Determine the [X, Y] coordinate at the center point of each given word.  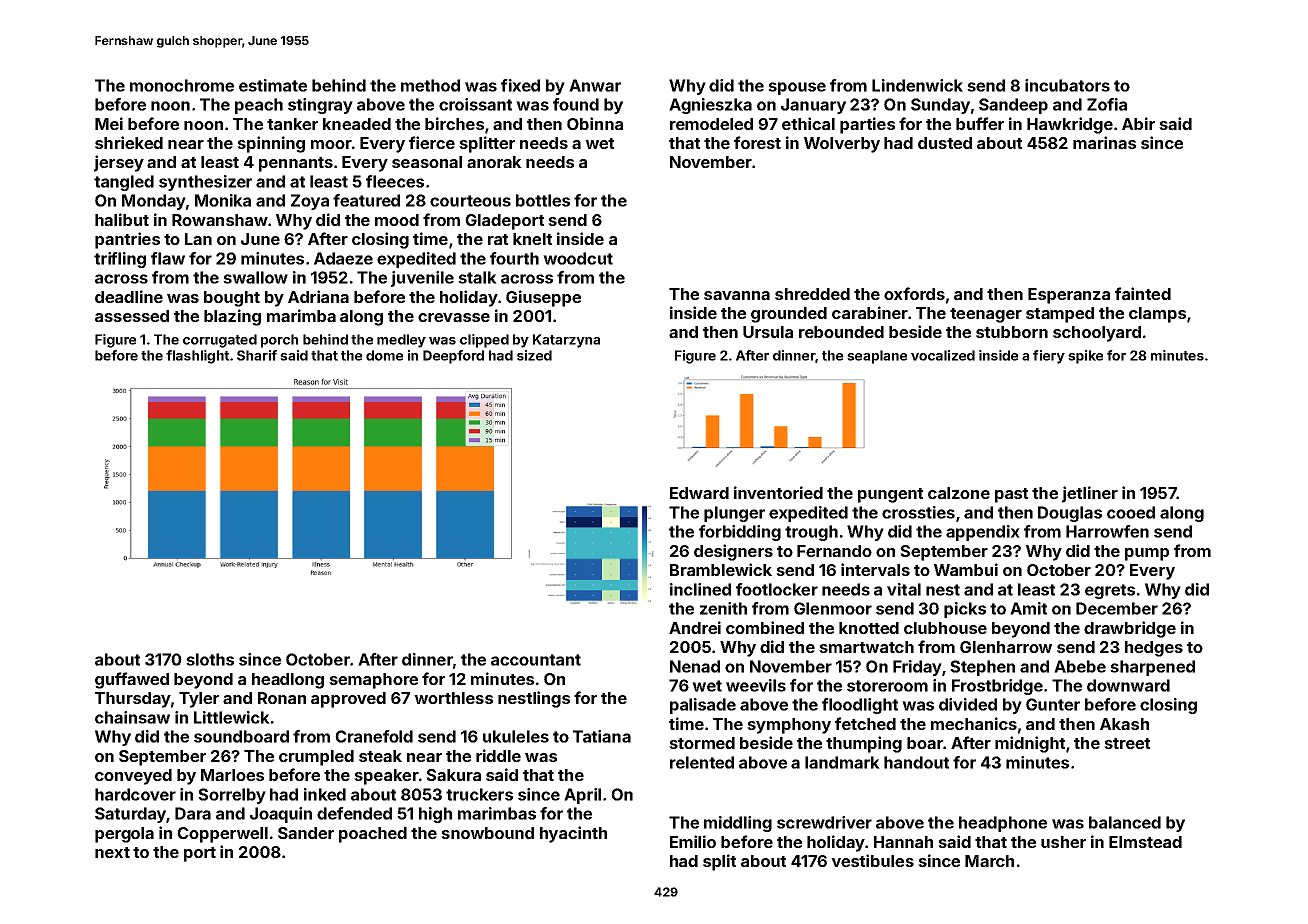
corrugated [220, 341]
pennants [296, 164]
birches [454, 123]
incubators [1067, 85]
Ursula [768, 332]
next [112, 852]
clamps [1157, 315]
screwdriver [824, 822]
